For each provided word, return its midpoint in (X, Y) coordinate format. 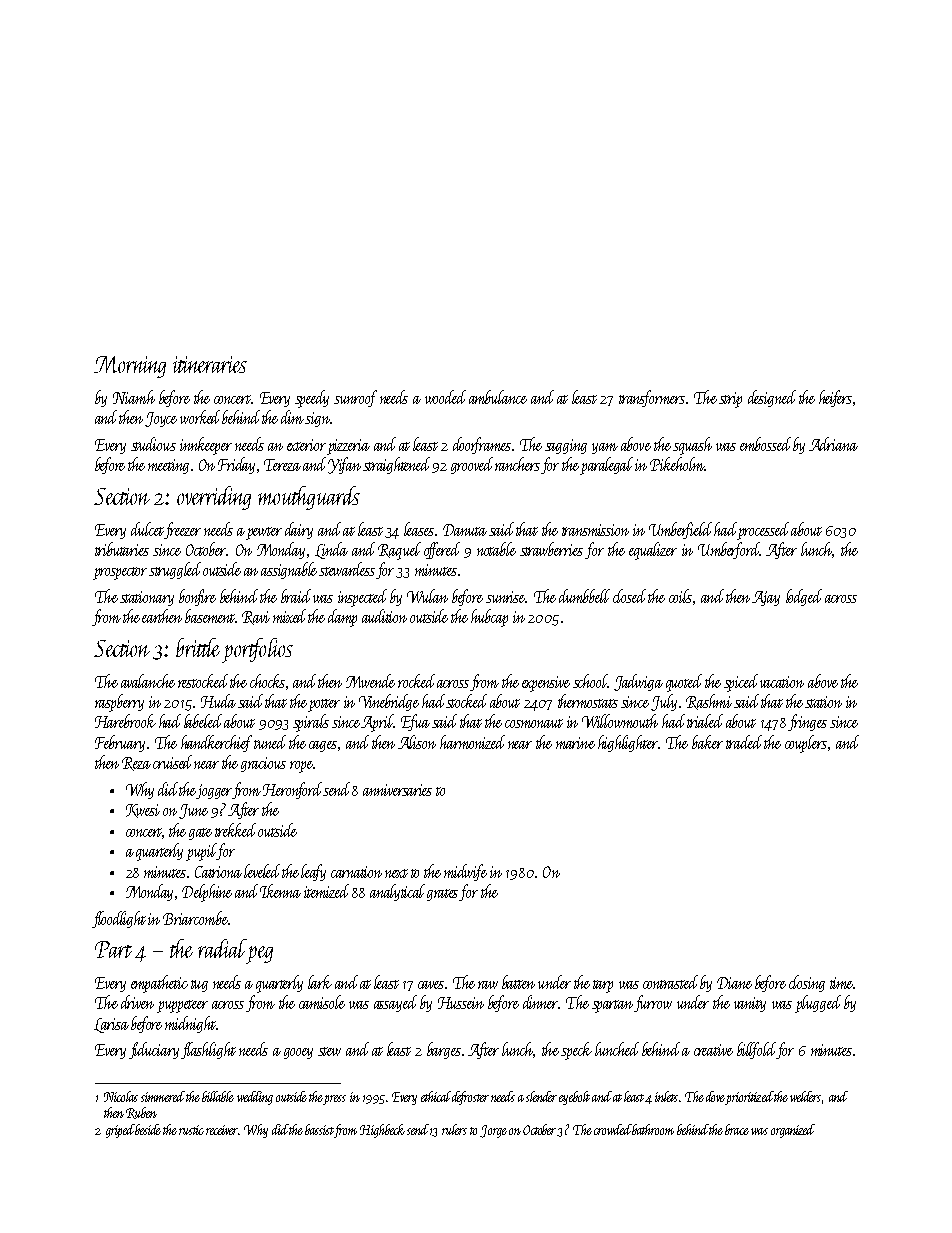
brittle (198, 647)
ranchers (517, 464)
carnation (356, 872)
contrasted (670, 982)
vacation (782, 682)
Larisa (111, 1025)
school (590, 681)
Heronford (293, 790)
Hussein (461, 1003)
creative (713, 1050)
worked (201, 417)
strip (730, 400)
